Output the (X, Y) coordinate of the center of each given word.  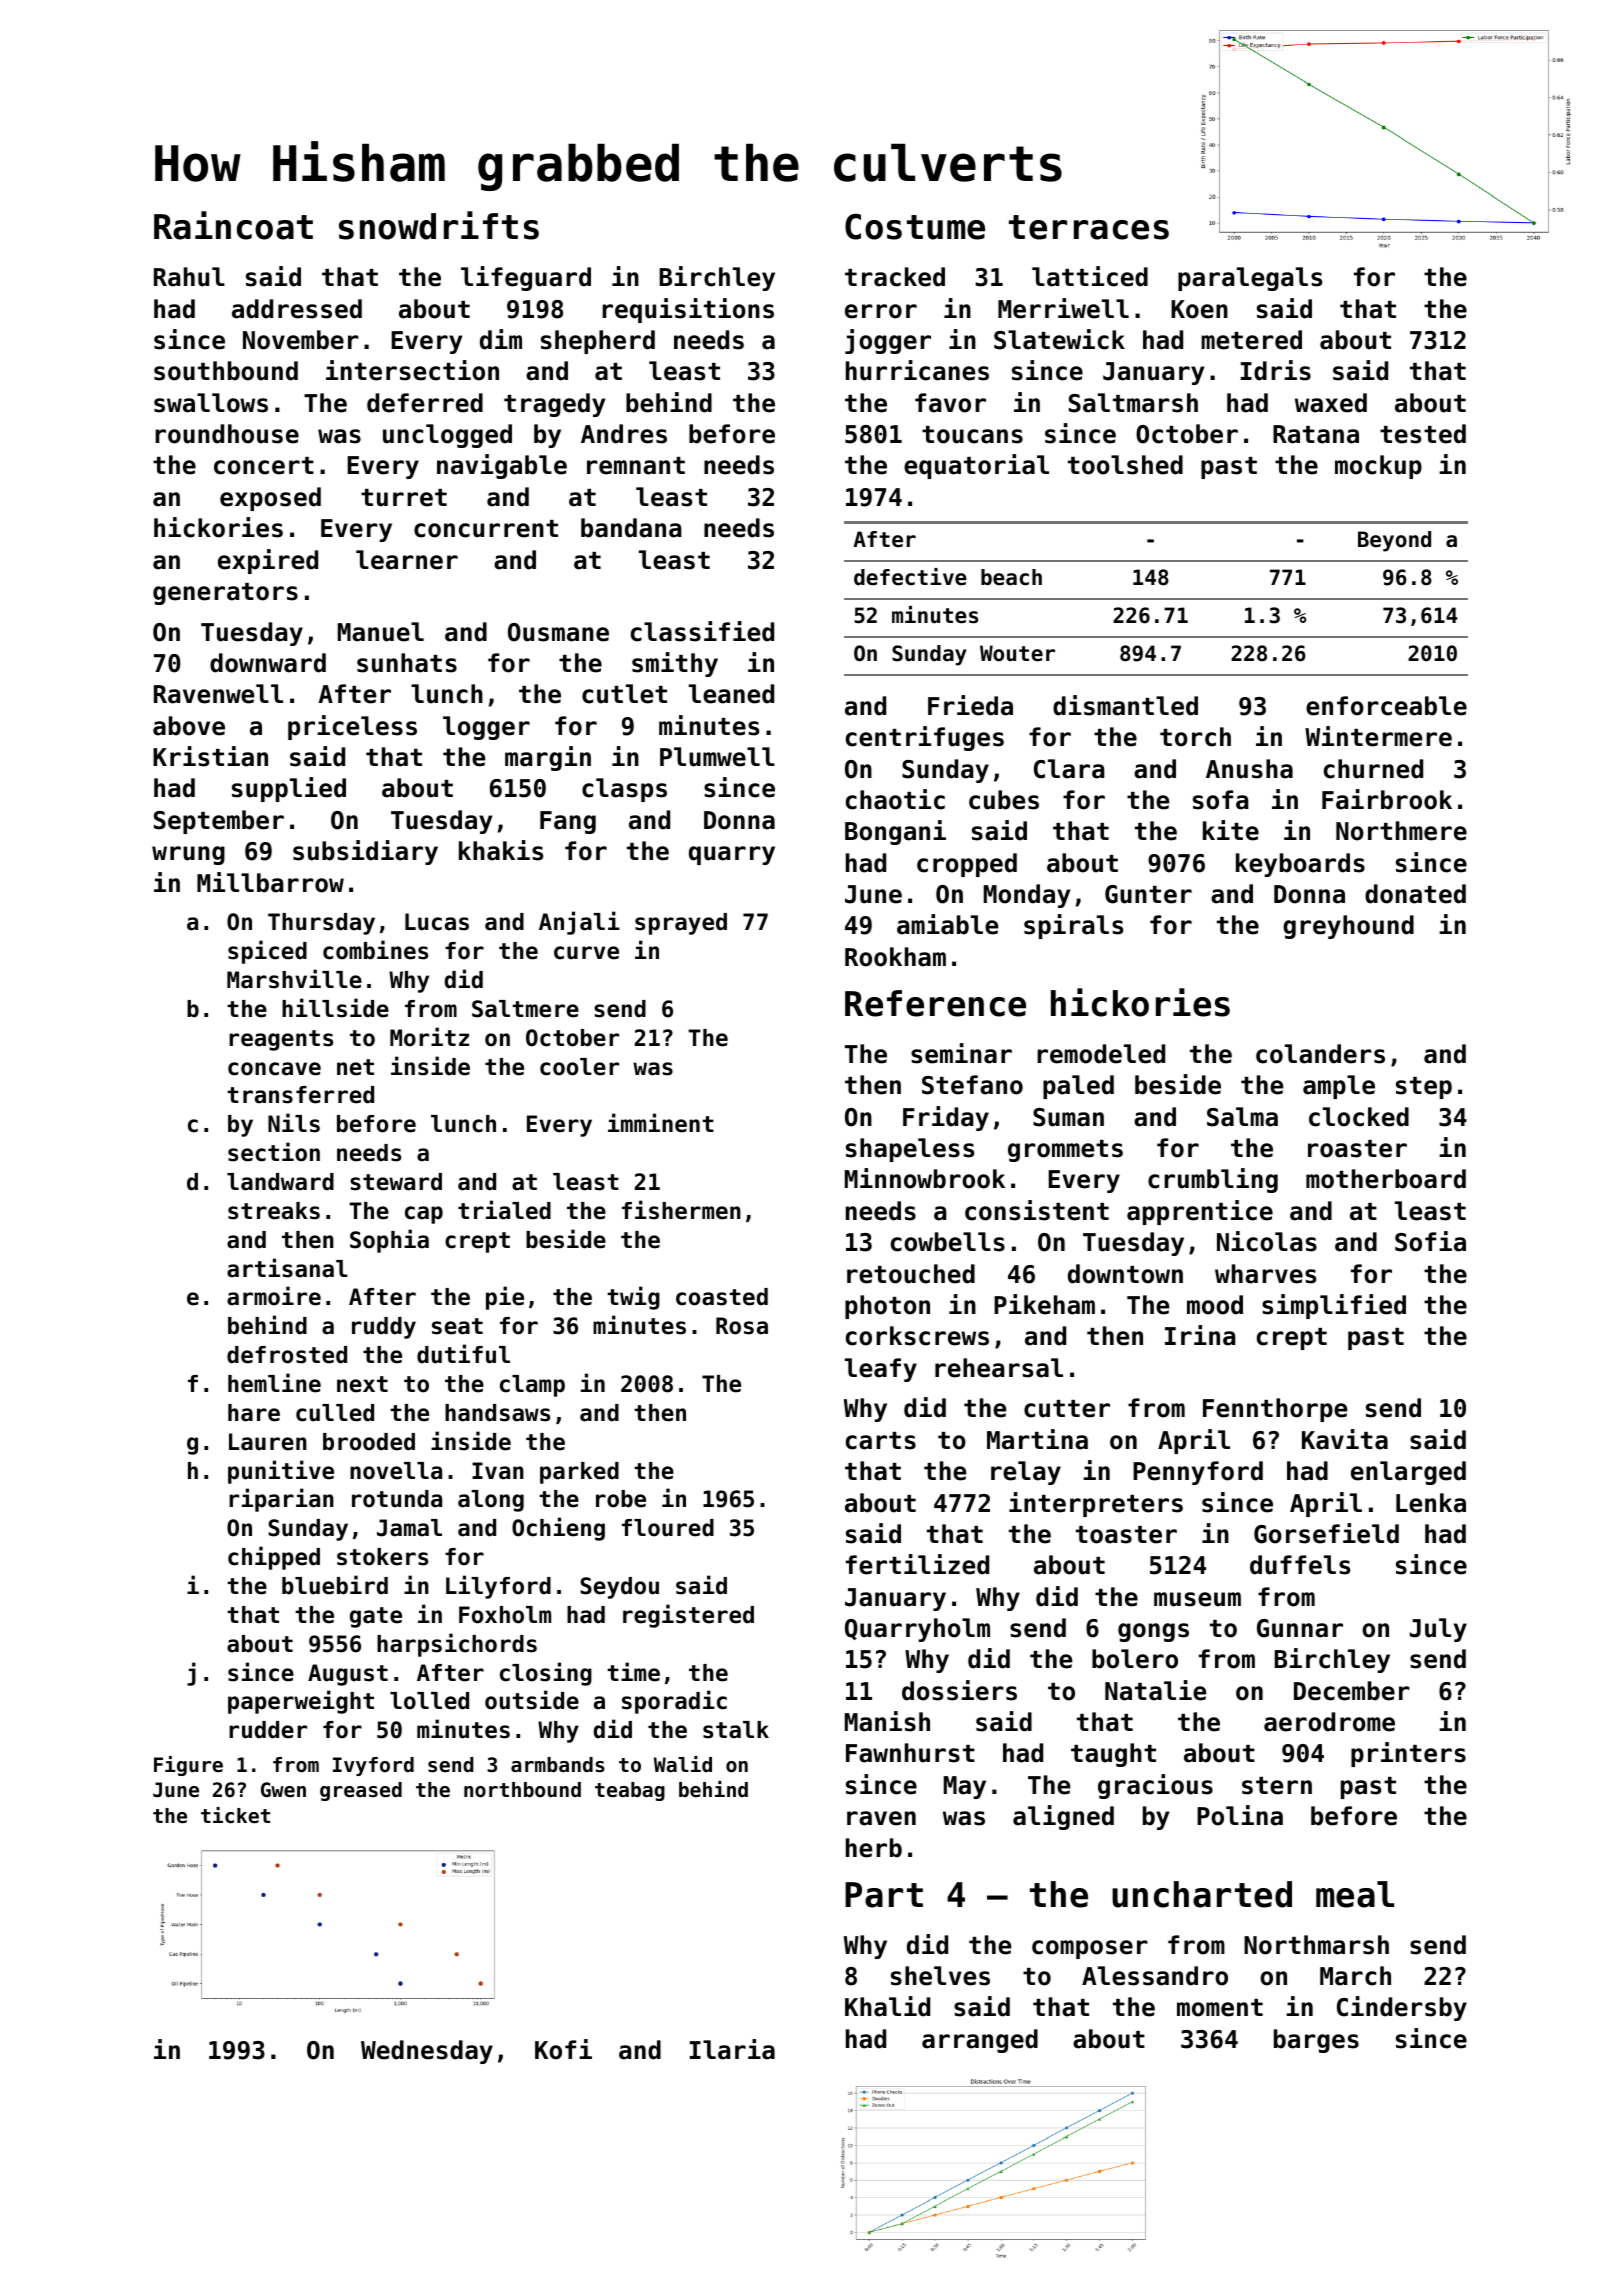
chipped (274, 1558)
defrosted (287, 1355)
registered (688, 1616)
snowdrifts (439, 225)
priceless (352, 727)
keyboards (1300, 865)
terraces (1089, 227)
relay (1026, 1473)
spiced (267, 952)
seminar (961, 1053)
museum (1197, 1599)
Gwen (283, 1790)
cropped (967, 865)
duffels (1300, 1565)
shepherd (598, 342)
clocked (1359, 1117)
